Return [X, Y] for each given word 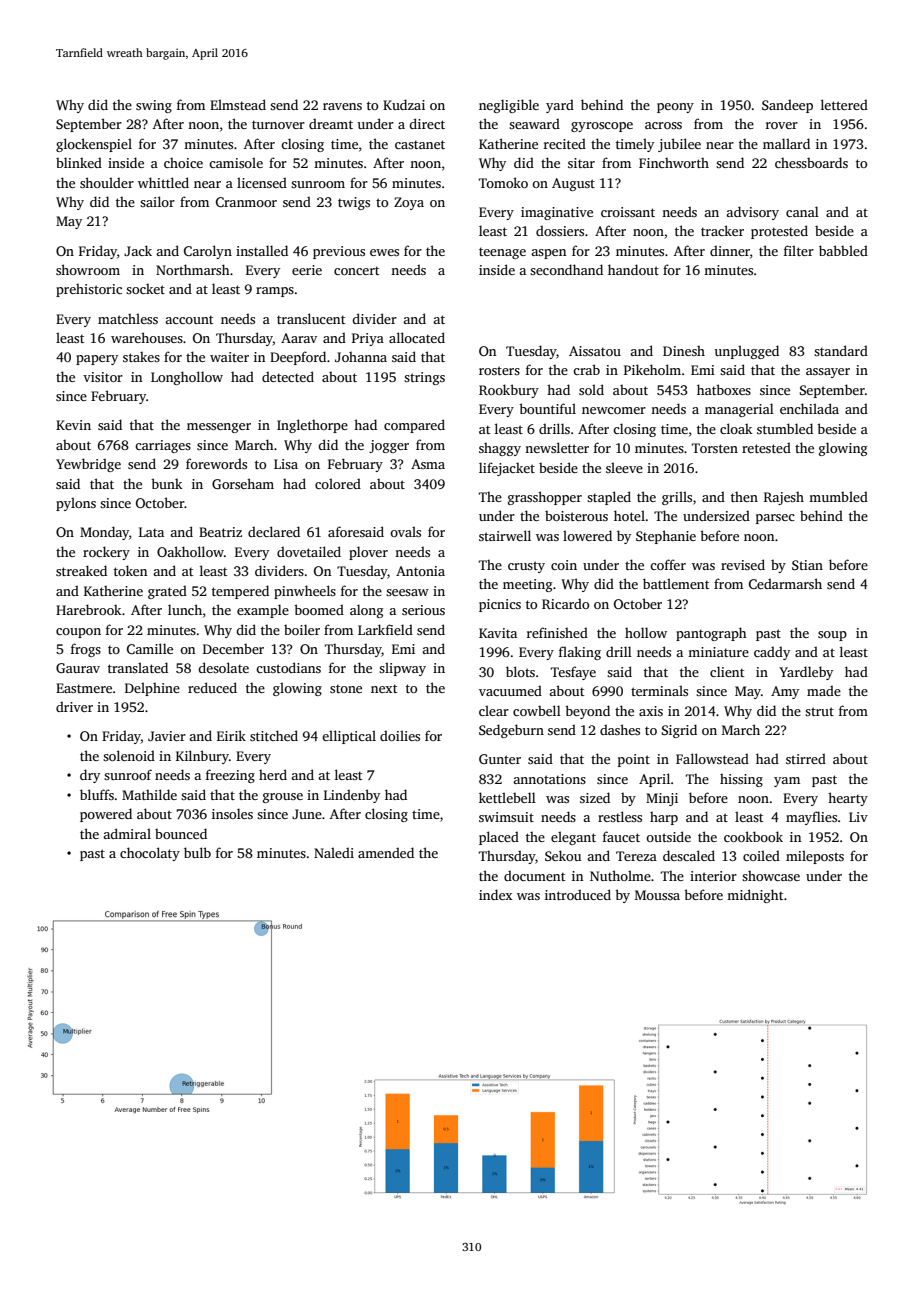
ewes [384, 252]
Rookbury [509, 391]
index [495, 894]
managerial [739, 410]
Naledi [334, 852]
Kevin [73, 425]
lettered [844, 104]
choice [183, 163]
